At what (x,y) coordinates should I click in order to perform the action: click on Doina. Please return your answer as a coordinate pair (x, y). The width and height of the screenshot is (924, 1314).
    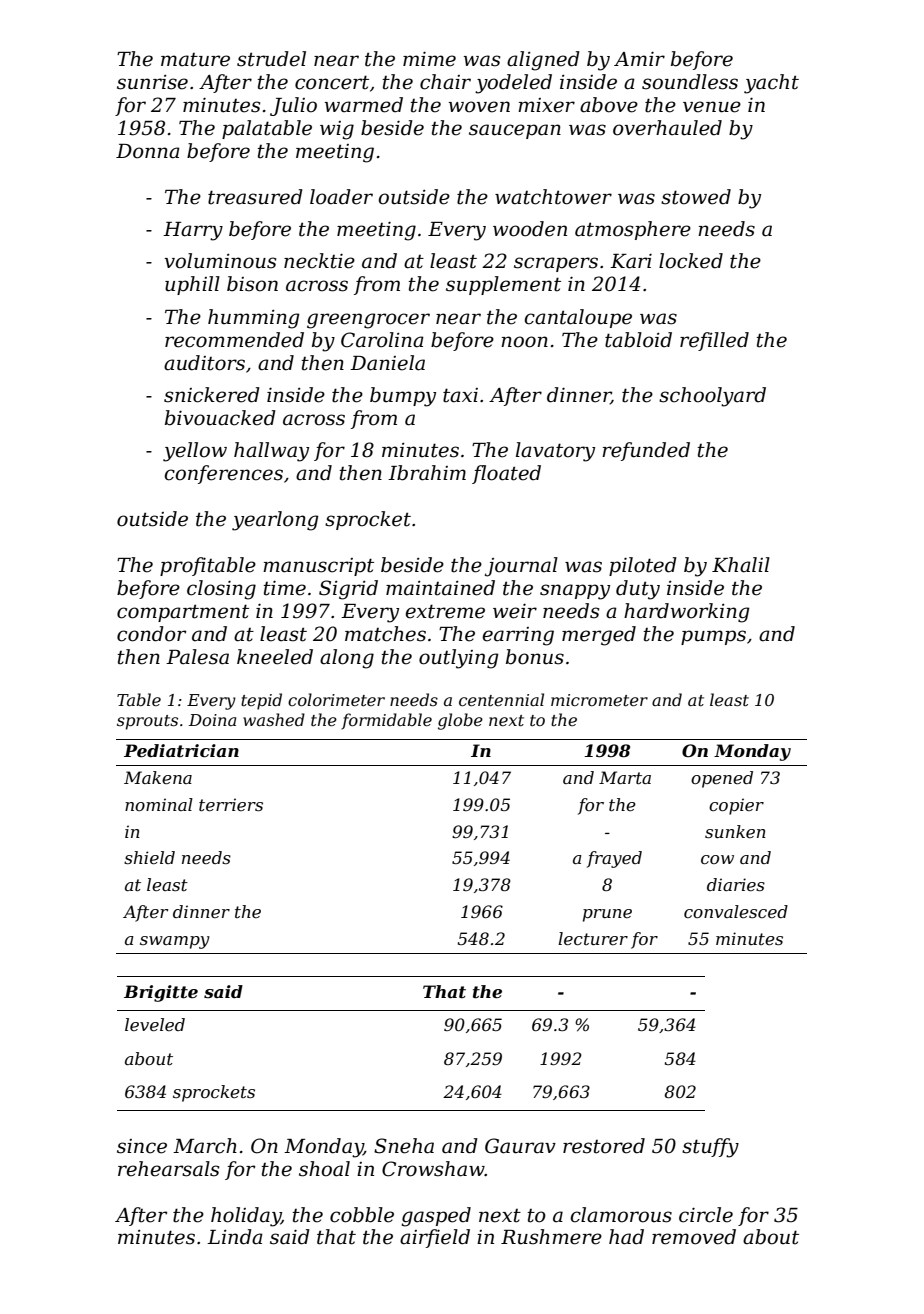
    Looking at the image, I should click on (212, 720).
